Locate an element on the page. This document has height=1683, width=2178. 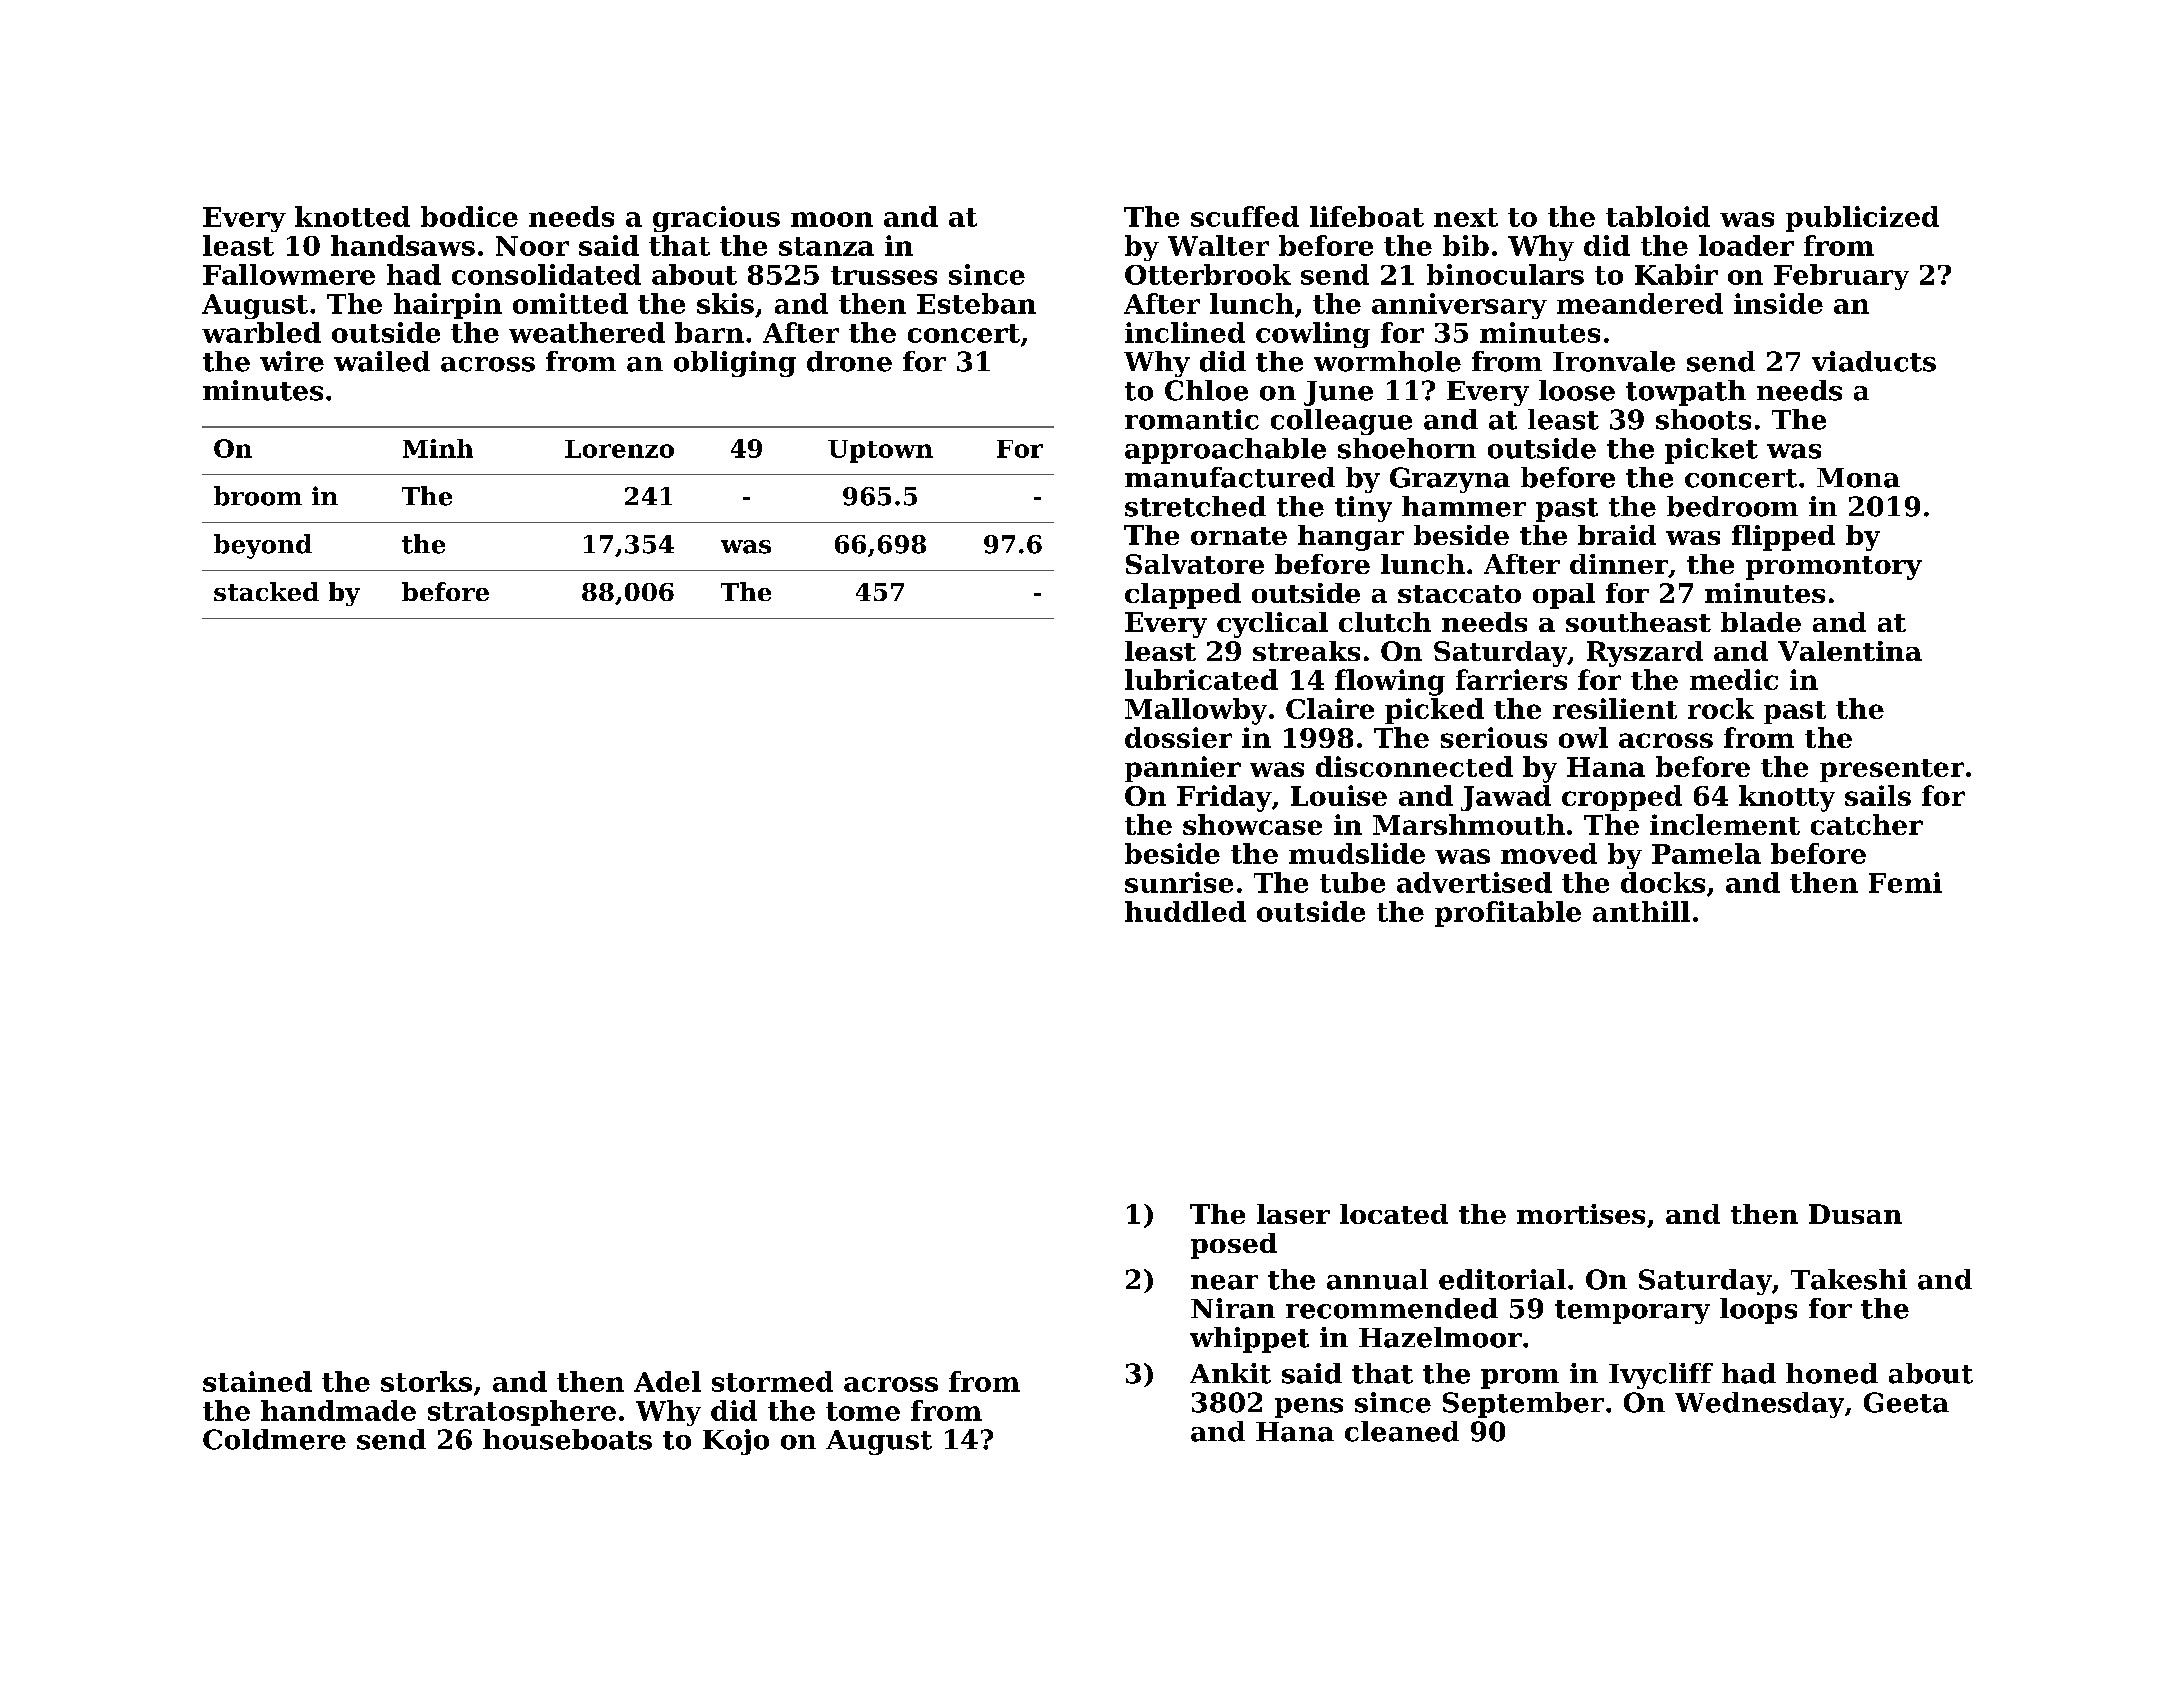
wire is located at coordinates (292, 361).
